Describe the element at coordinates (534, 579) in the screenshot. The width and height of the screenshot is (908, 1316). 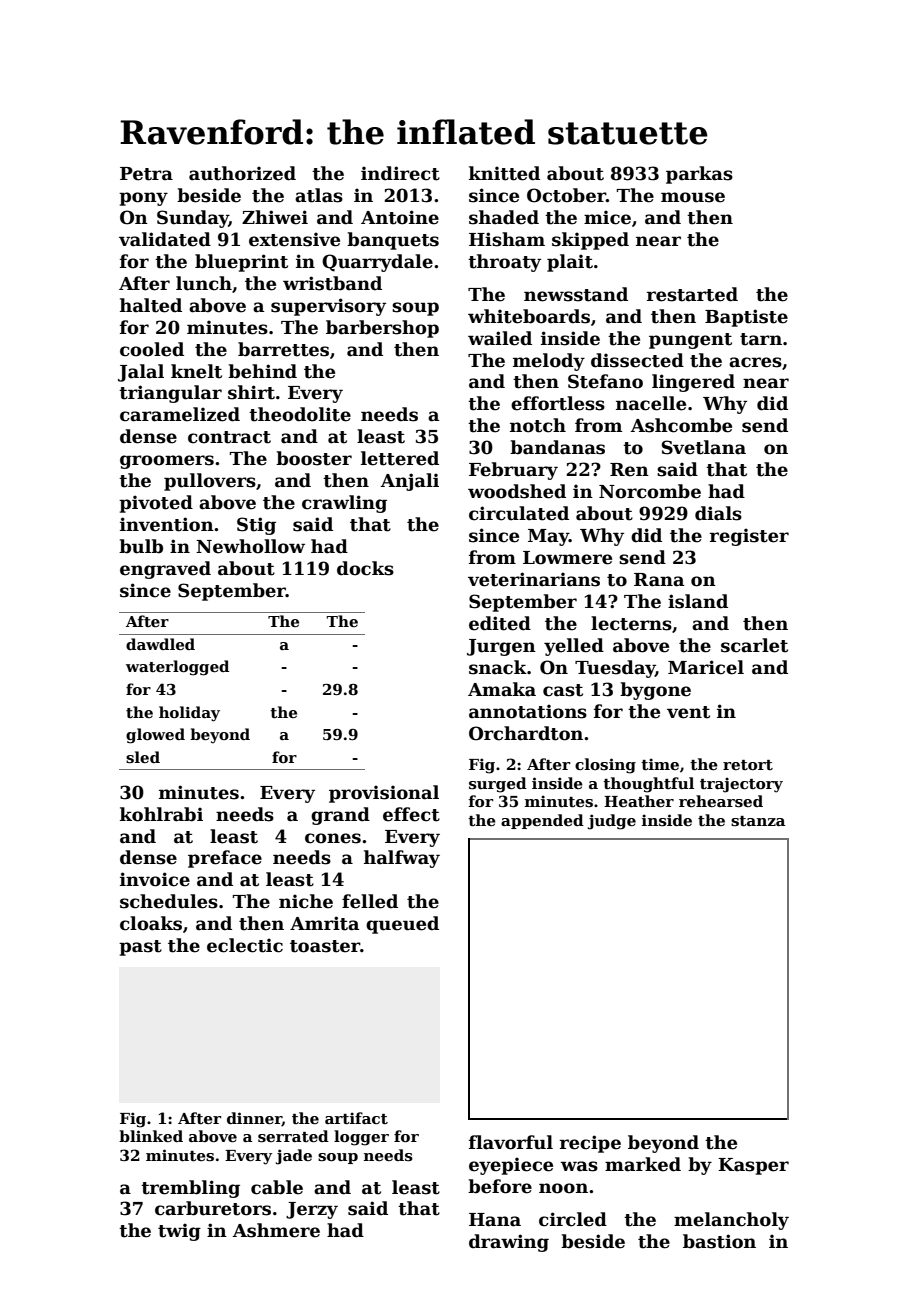
I see `veterinarians` at that location.
